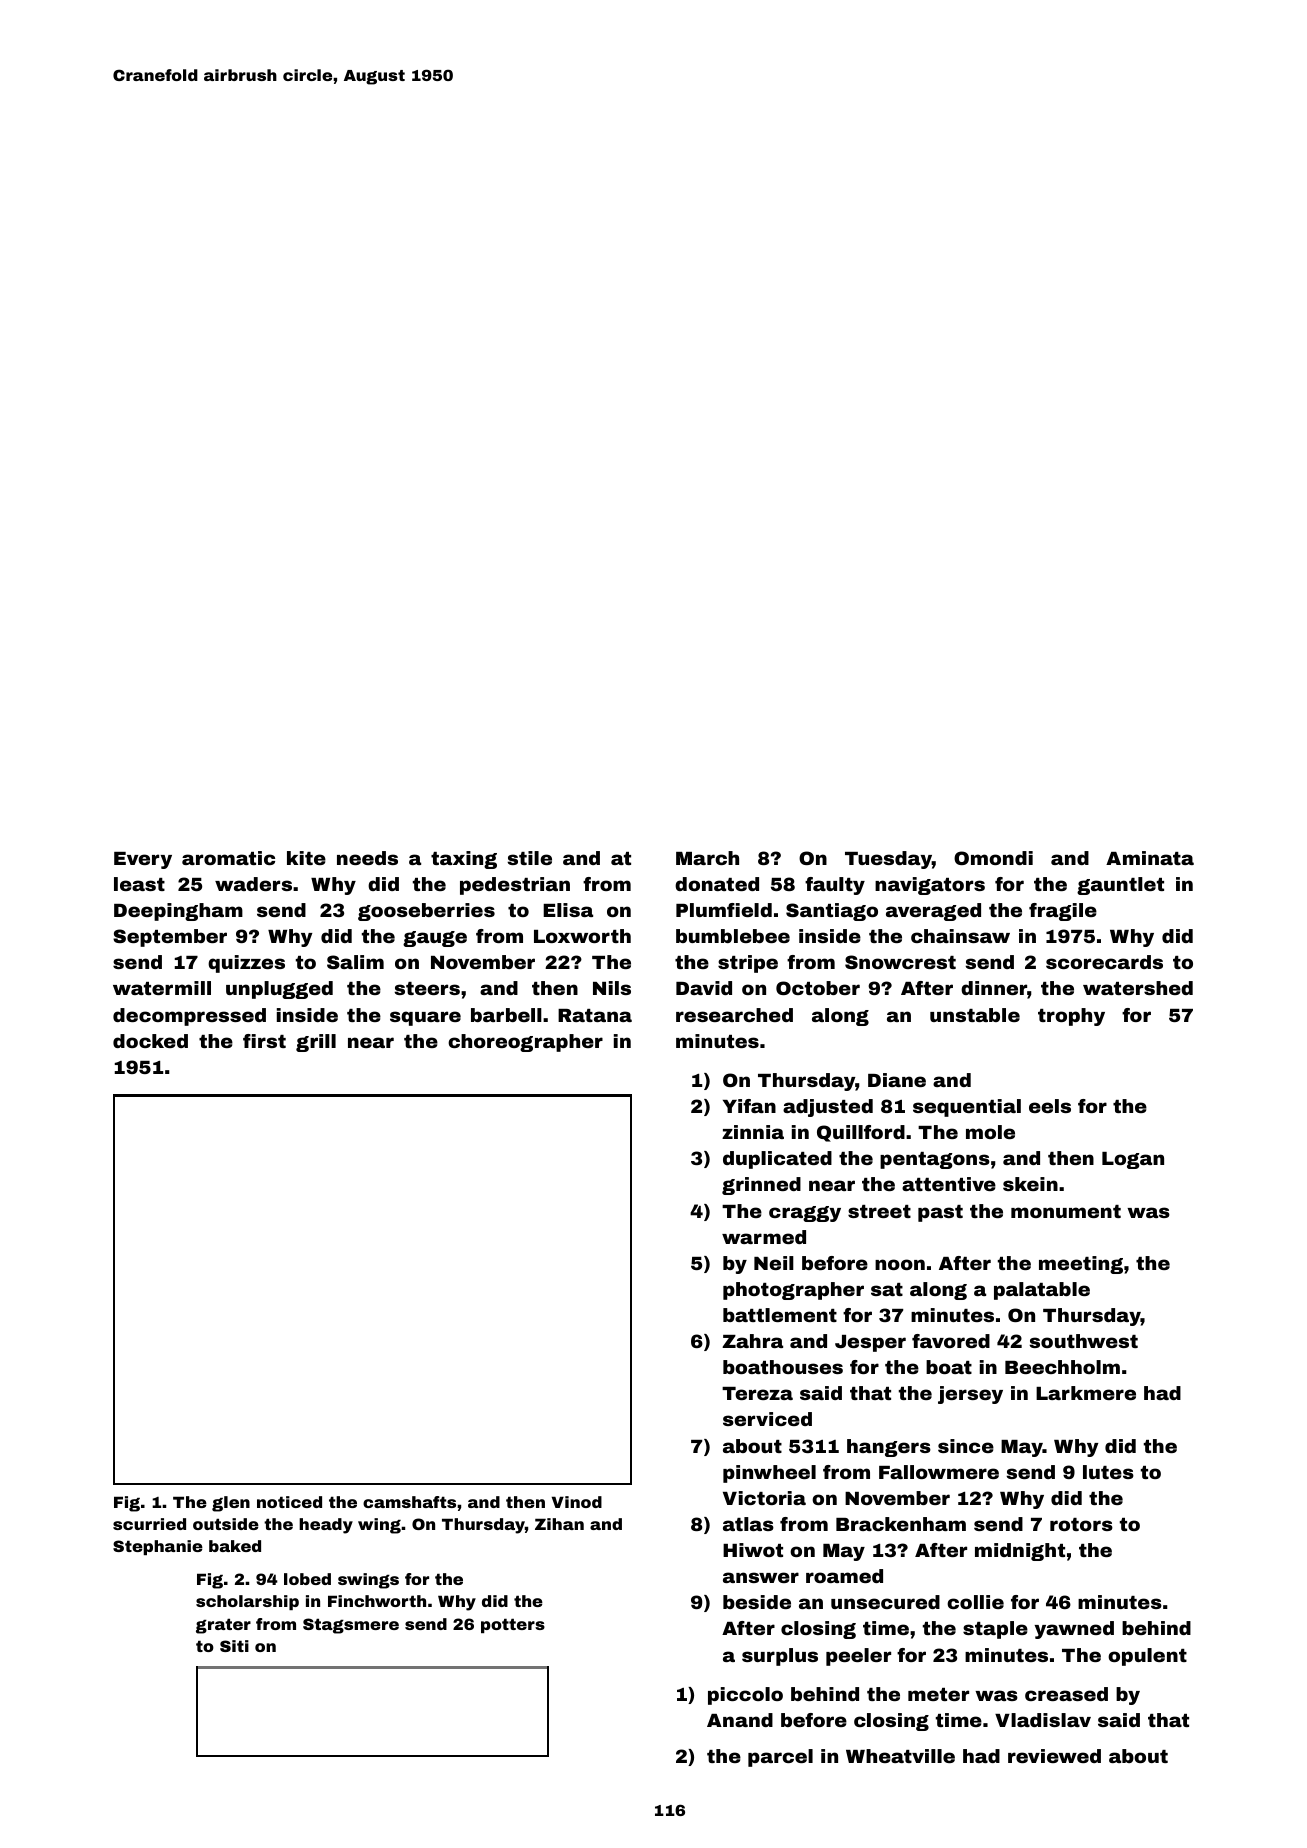 Image resolution: width=1307 pixels, height=1848 pixels. What do you see at coordinates (757, 1393) in the screenshot?
I see `Tereza` at bounding box center [757, 1393].
